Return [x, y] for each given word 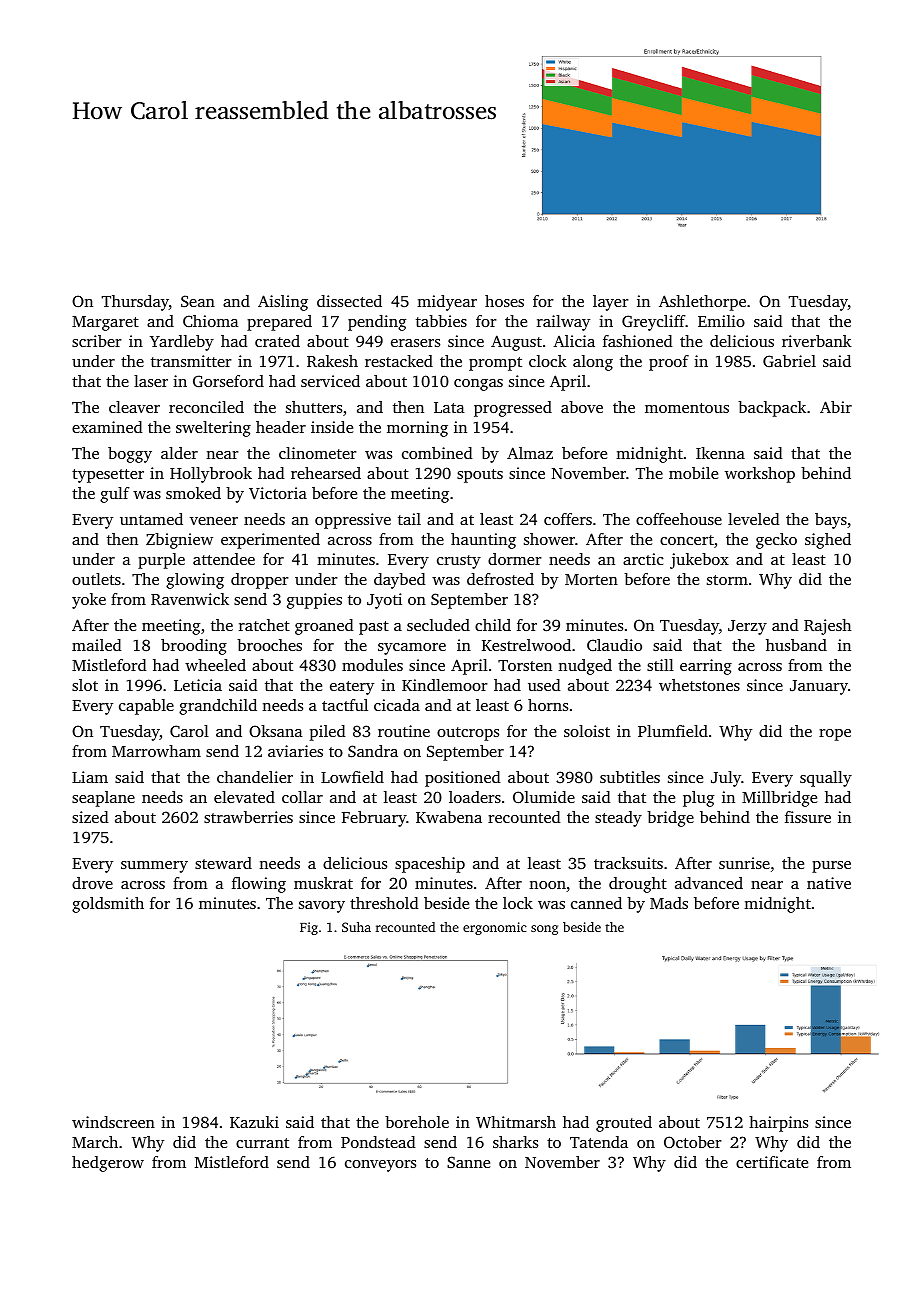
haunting [483, 541]
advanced [709, 883]
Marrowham [156, 751]
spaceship [430, 865]
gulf [115, 495]
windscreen [113, 1122]
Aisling [283, 303]
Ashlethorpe [702, 303]
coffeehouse [679, 519]
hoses [504, 301]
